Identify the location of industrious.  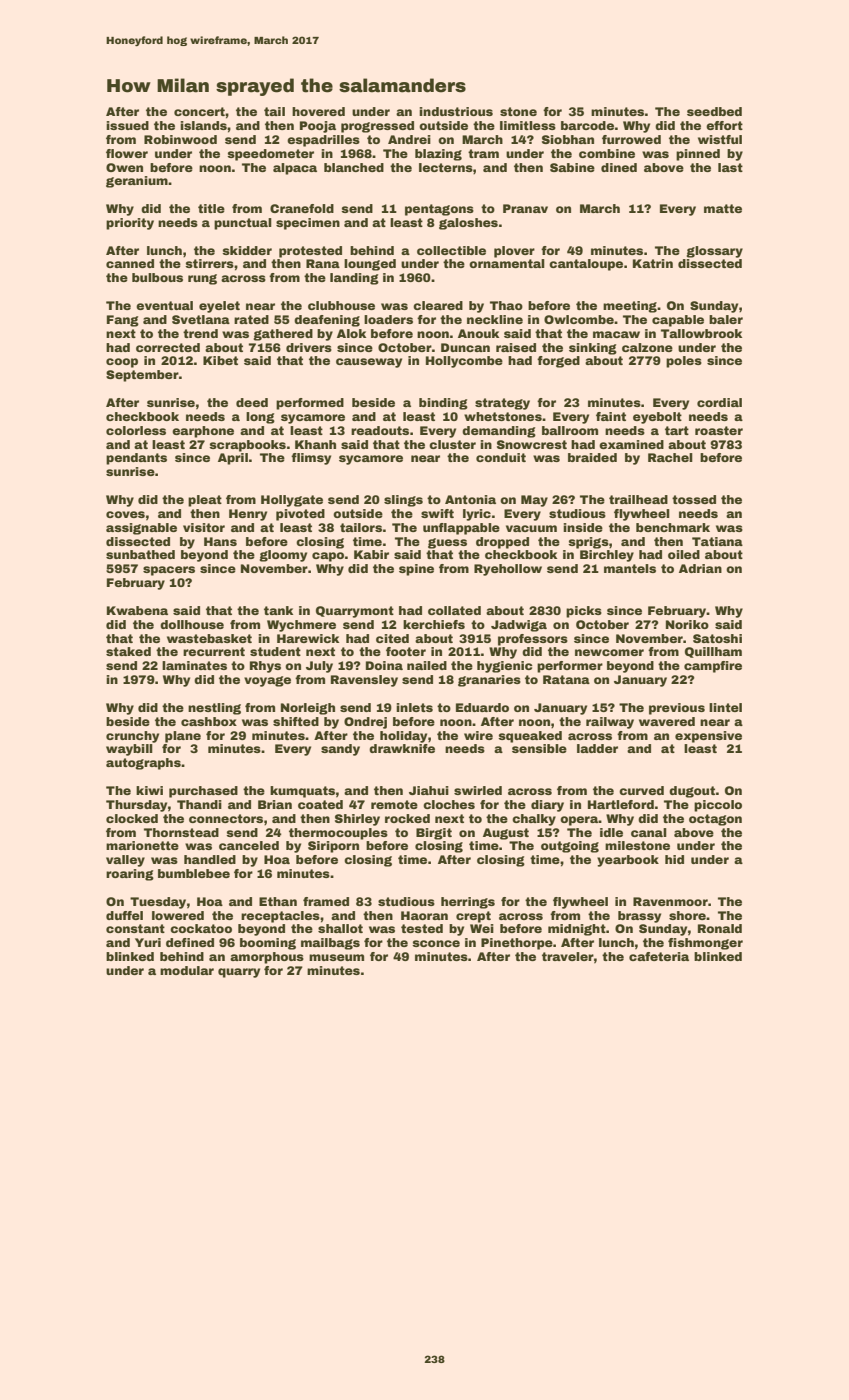
(456, 111).
